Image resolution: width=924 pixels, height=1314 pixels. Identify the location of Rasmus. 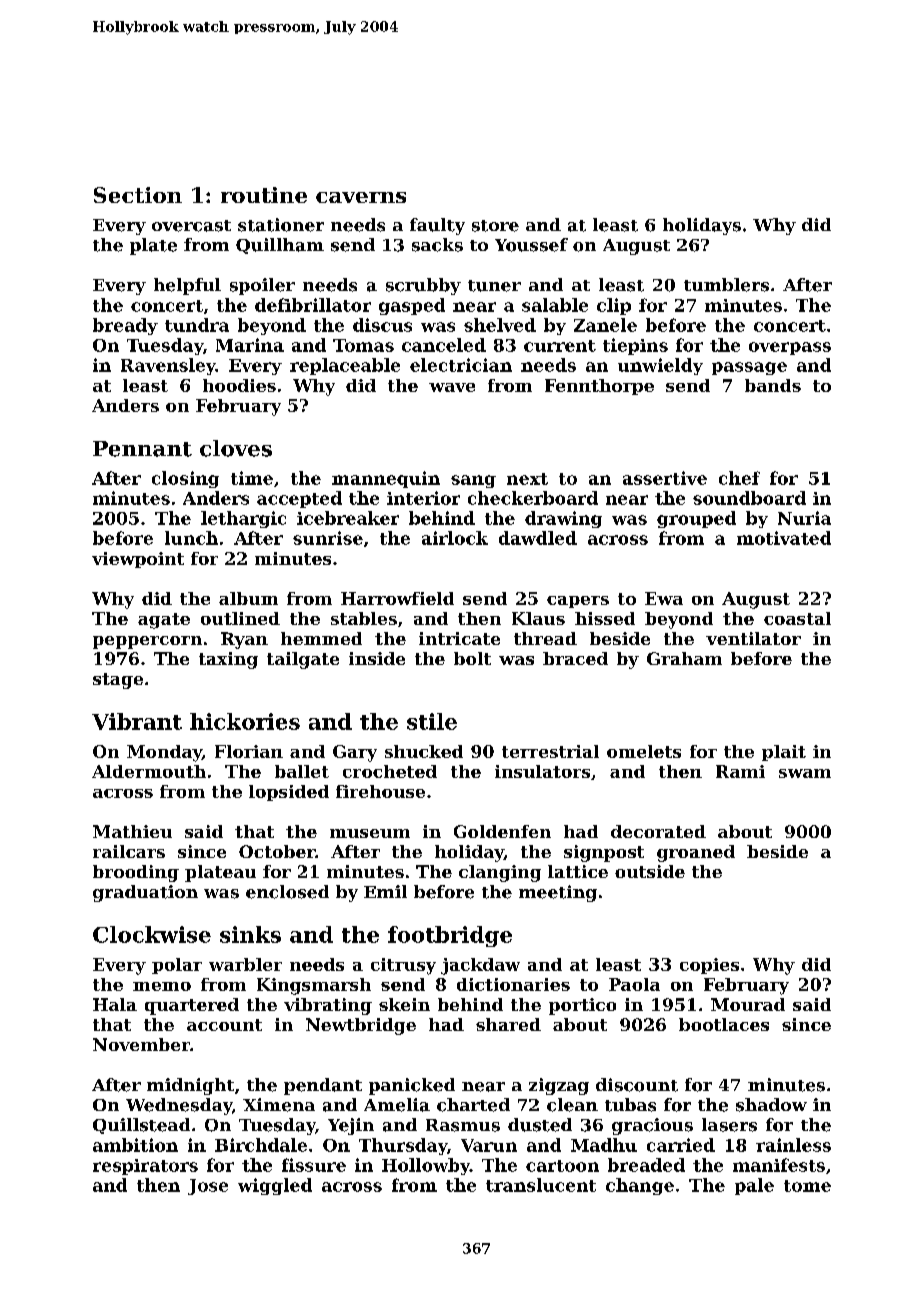
(463, 1125).
